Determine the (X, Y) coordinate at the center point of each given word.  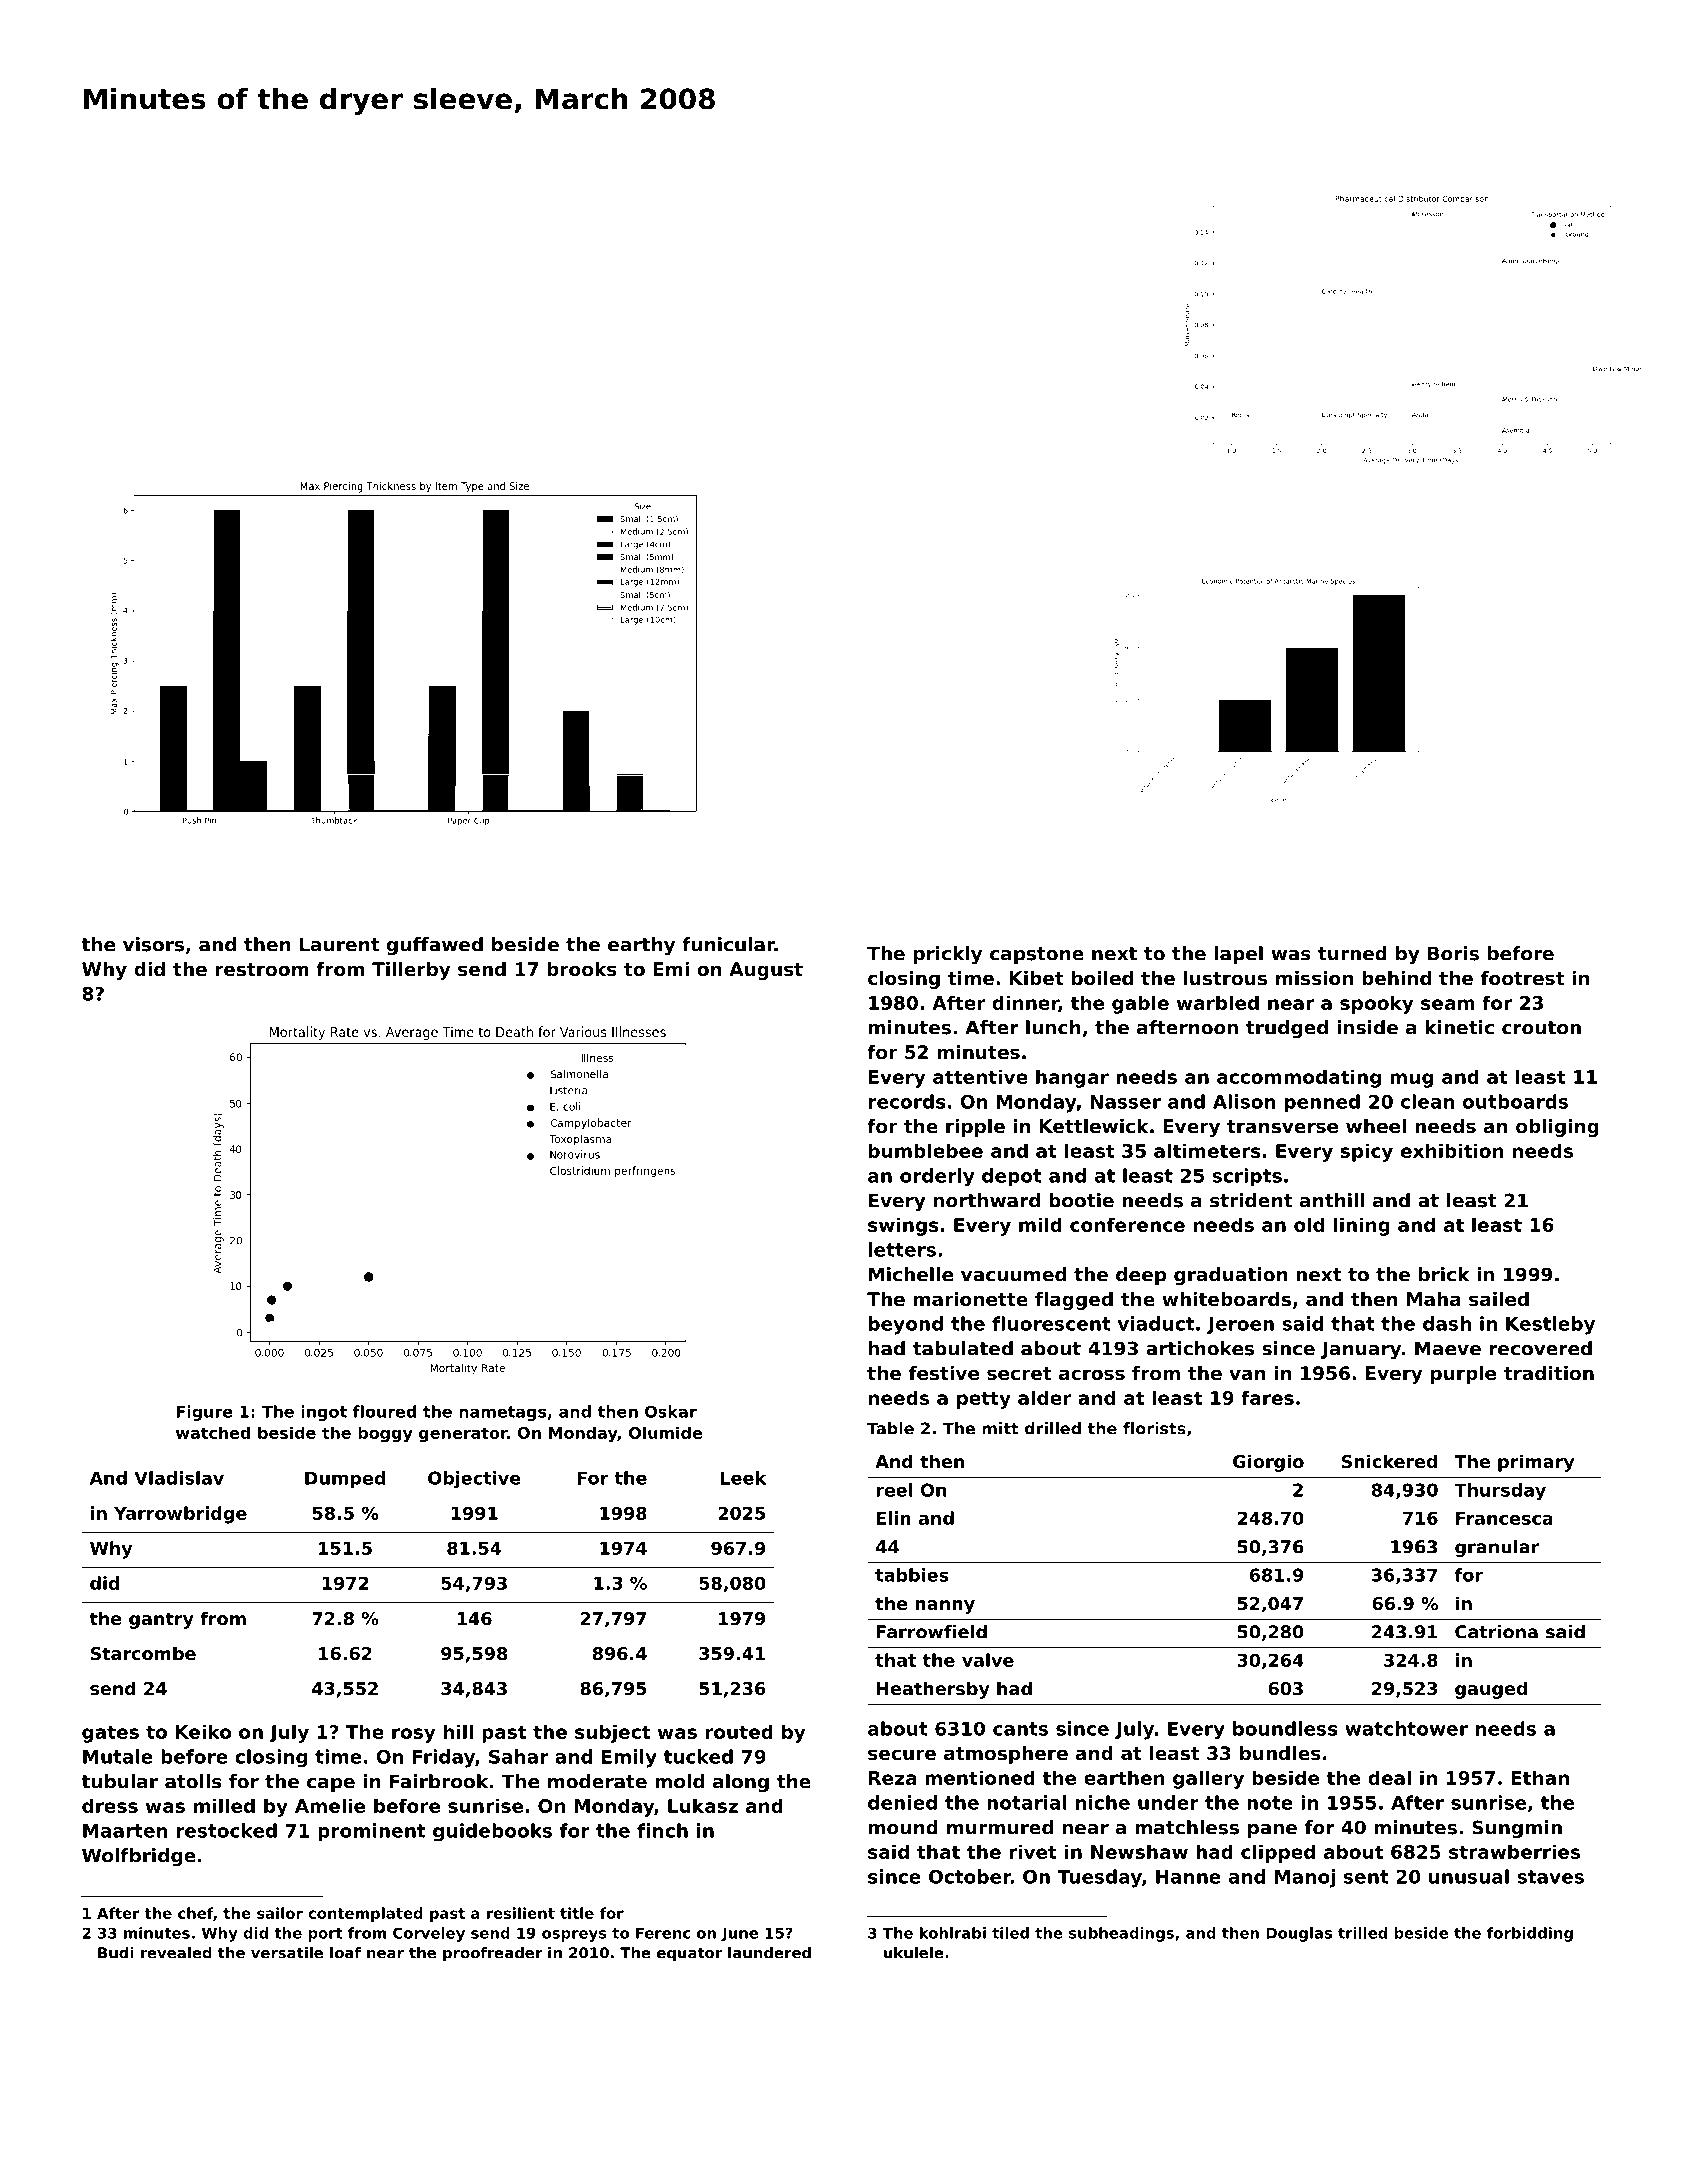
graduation (1231, 1276)
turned (1352, 953)
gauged (1491, 1690)
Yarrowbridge (180, 1515)
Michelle (911, 1274)
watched (213, 1432)
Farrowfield (932, 1632)
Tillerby (411, 971)
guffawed (435, 946)
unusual (1469, 1876)
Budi (116, 1953)
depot (1012, 1177)
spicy (1366, 1152)
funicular (728, 944)
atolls (193, 1781)
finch (662, 1830)
